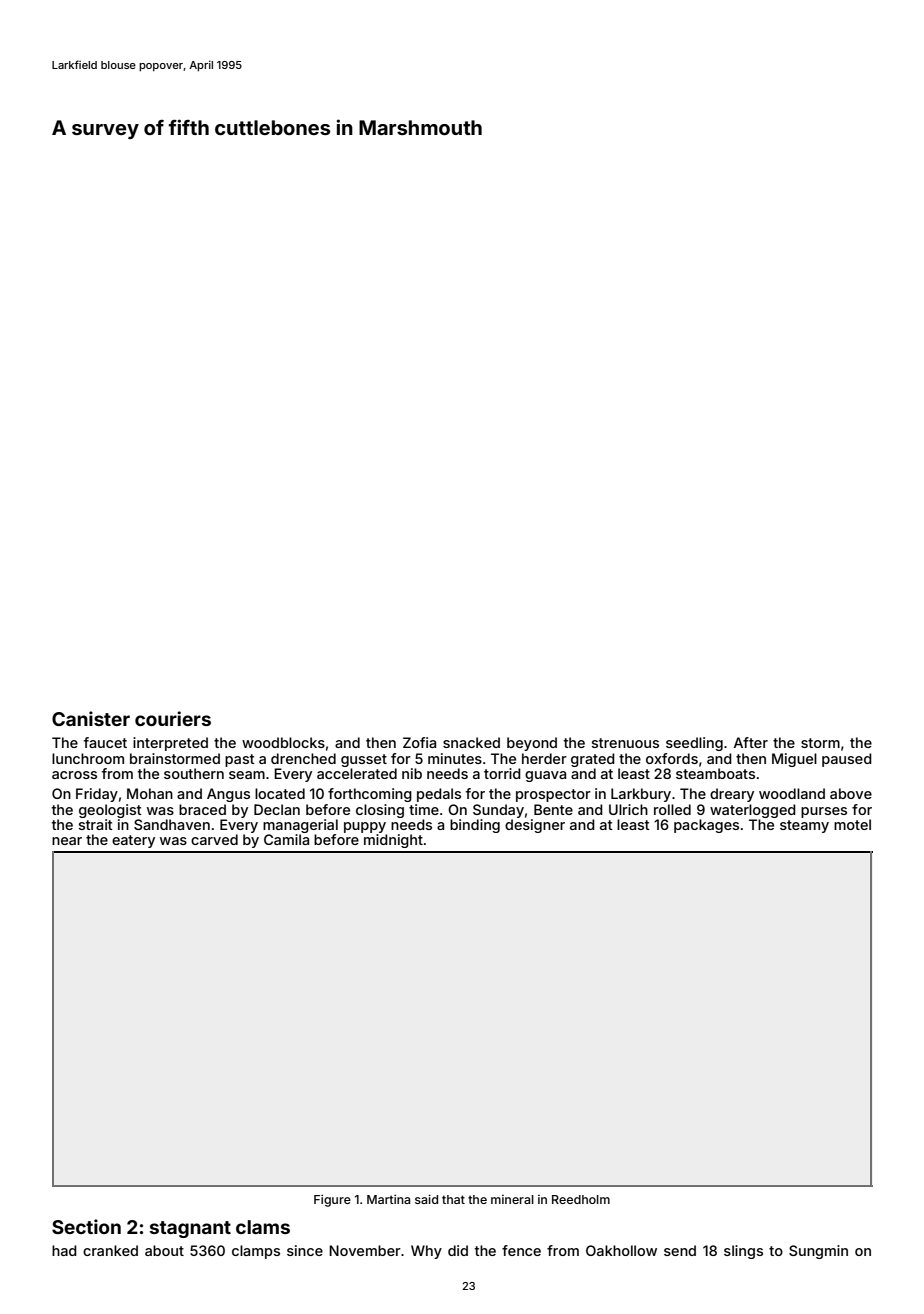 The image size is (924, 1314). I want to click on across, so click(74, 775).
